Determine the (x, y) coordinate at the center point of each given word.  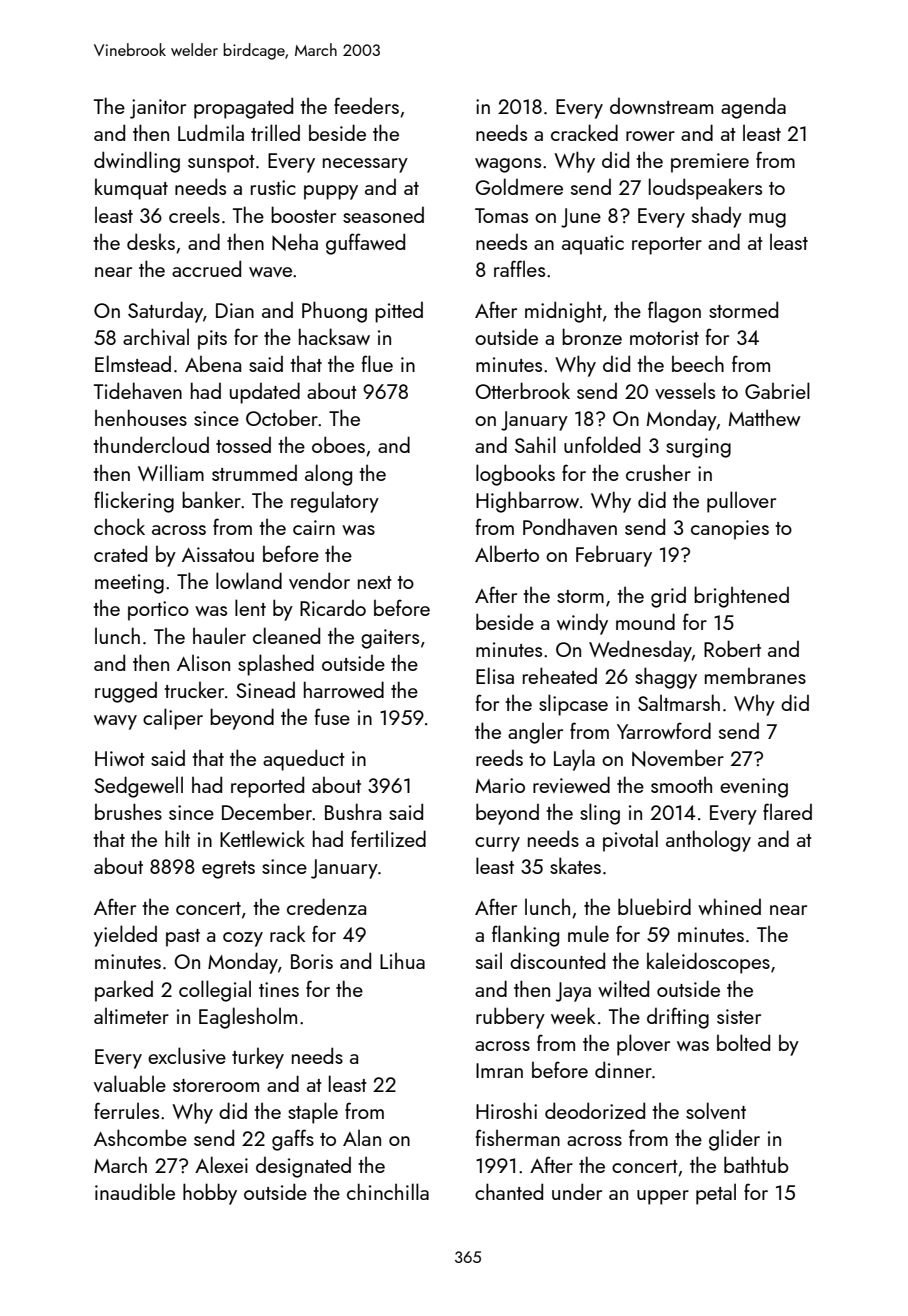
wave (270, 272)
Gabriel (777, 390)
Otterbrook (522, 390)
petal (716, 1194)
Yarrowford (664, 730)
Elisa (495, 675)
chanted (509, 1191)
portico (158, 611)
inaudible (135, 1191)
